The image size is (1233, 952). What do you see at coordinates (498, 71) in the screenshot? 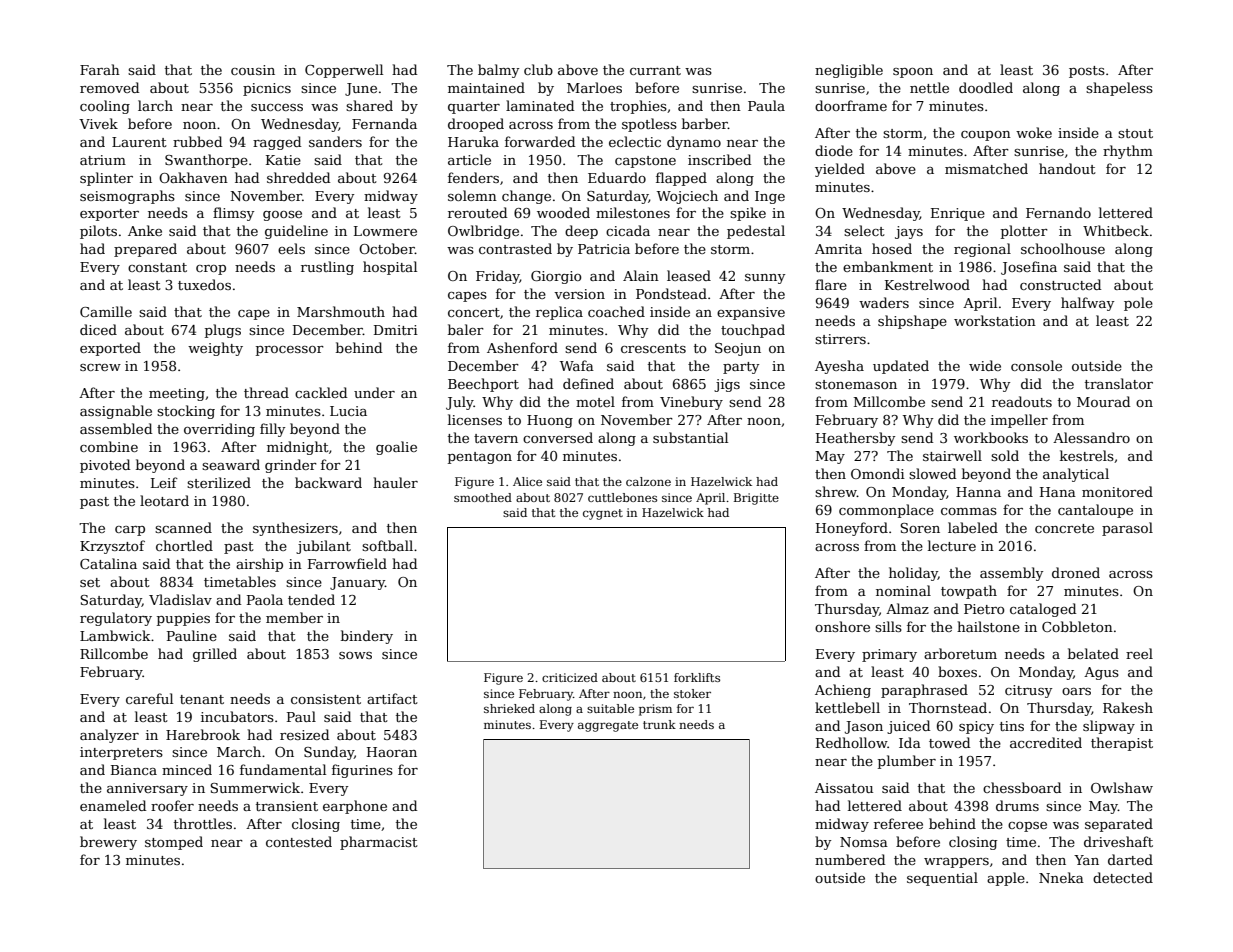
I see `balmy` at bounding box center [498, 71].
